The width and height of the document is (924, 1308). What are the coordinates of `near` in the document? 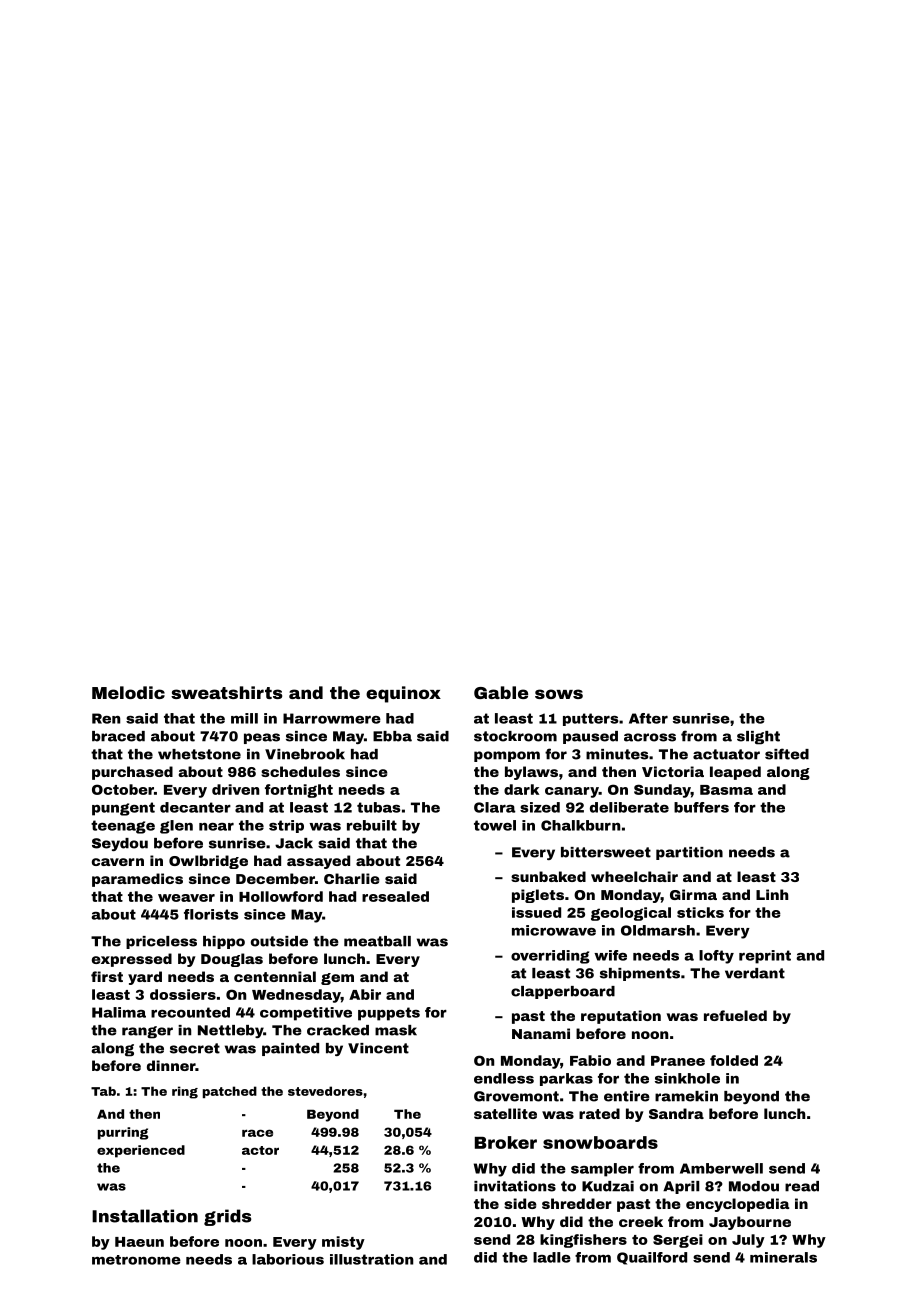 It's located at (216, 827).
